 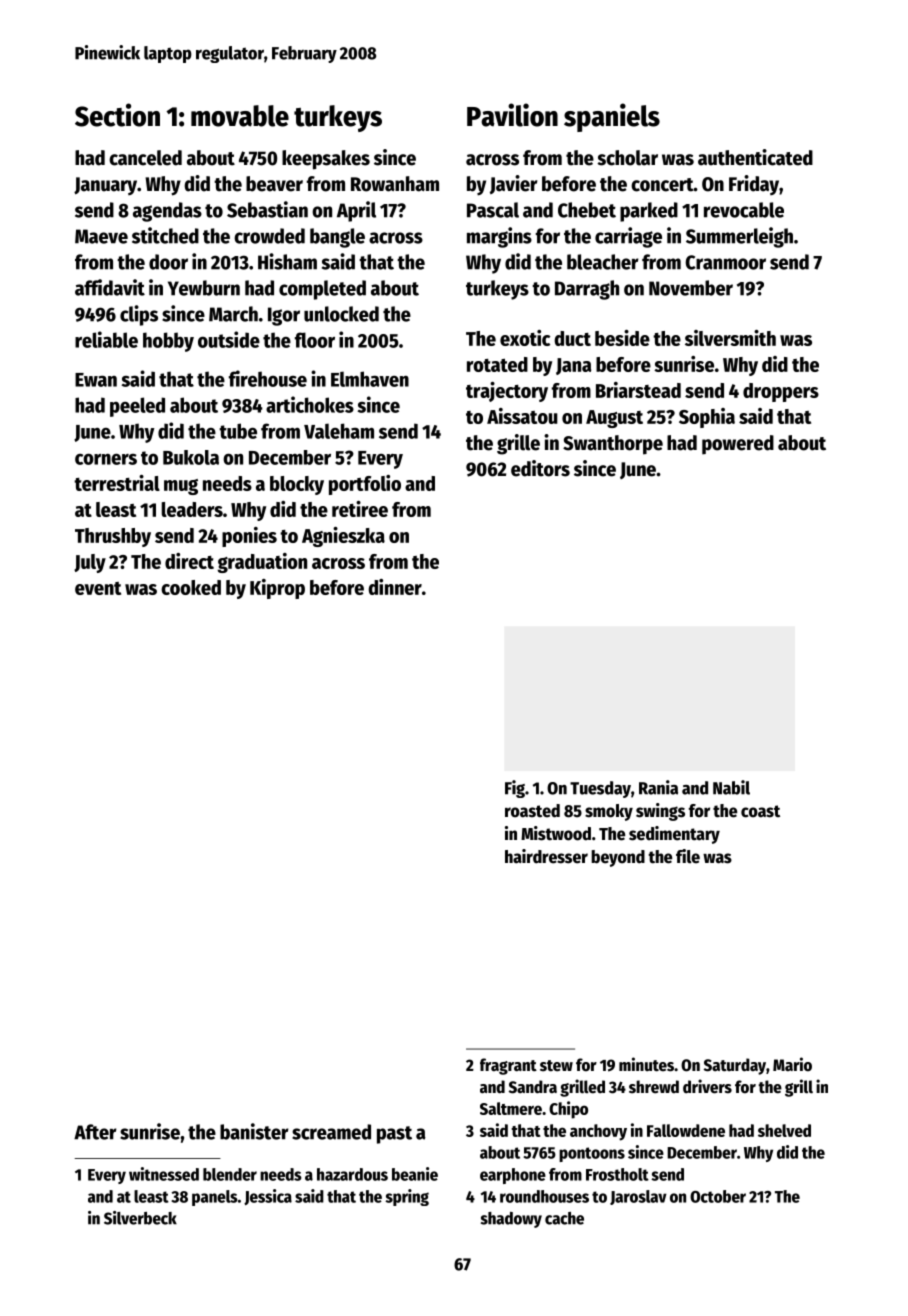 What do you see at coordinates (370, 379) in the image?
I see `Elmhaven` at bounding box center [370, 379].
